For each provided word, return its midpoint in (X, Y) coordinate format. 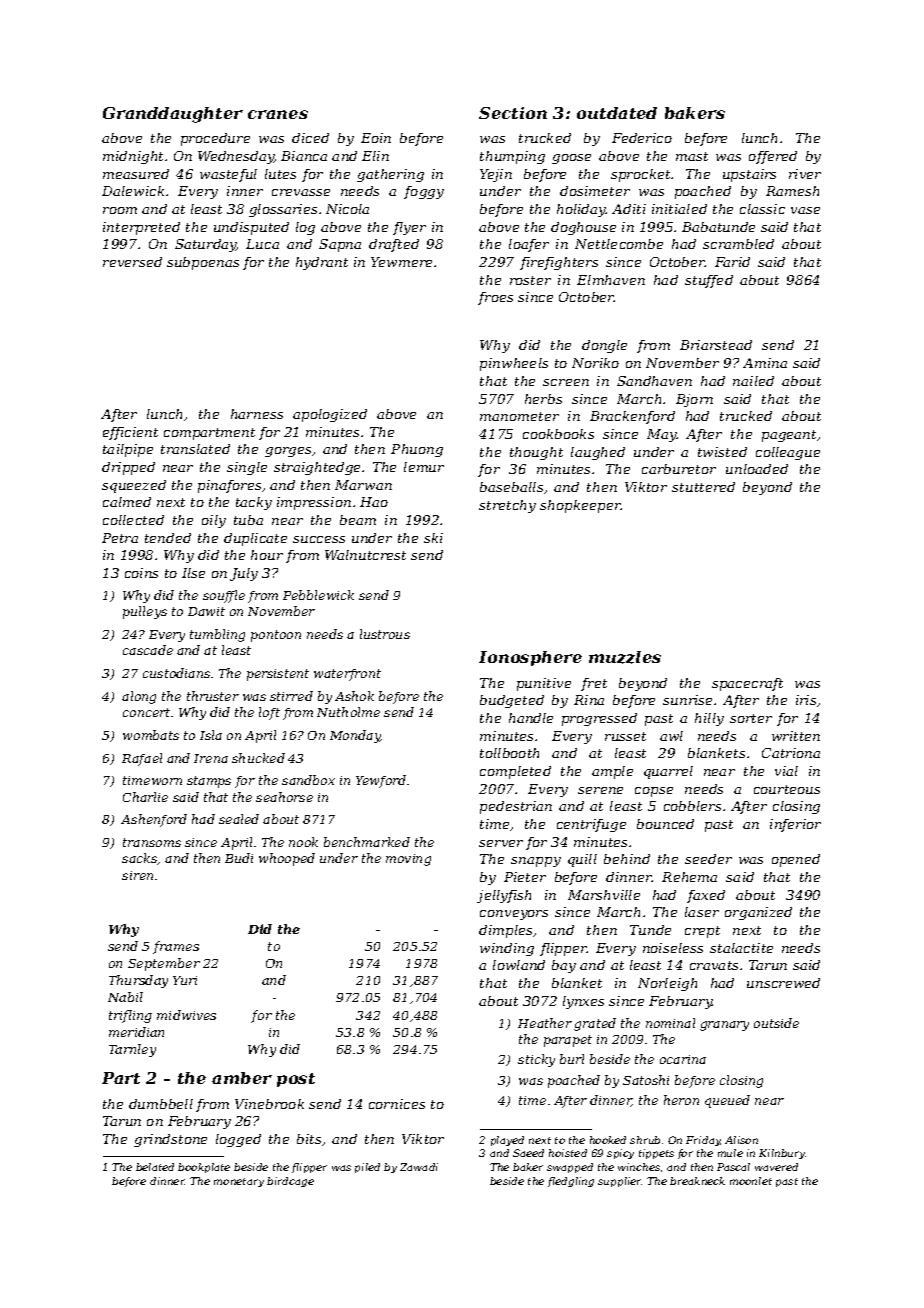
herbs (543, 399)
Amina (765, 363)
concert (146, 712)
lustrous (385, 634)
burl (572, 1059)
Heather (545, 1023)
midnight (133, 157)
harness (257, 414)
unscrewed (783, 983)
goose (571, 159)
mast (692, 156)
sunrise (687, 700)
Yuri (185, 980)
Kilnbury (782, 1154)
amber (242, 1078)
